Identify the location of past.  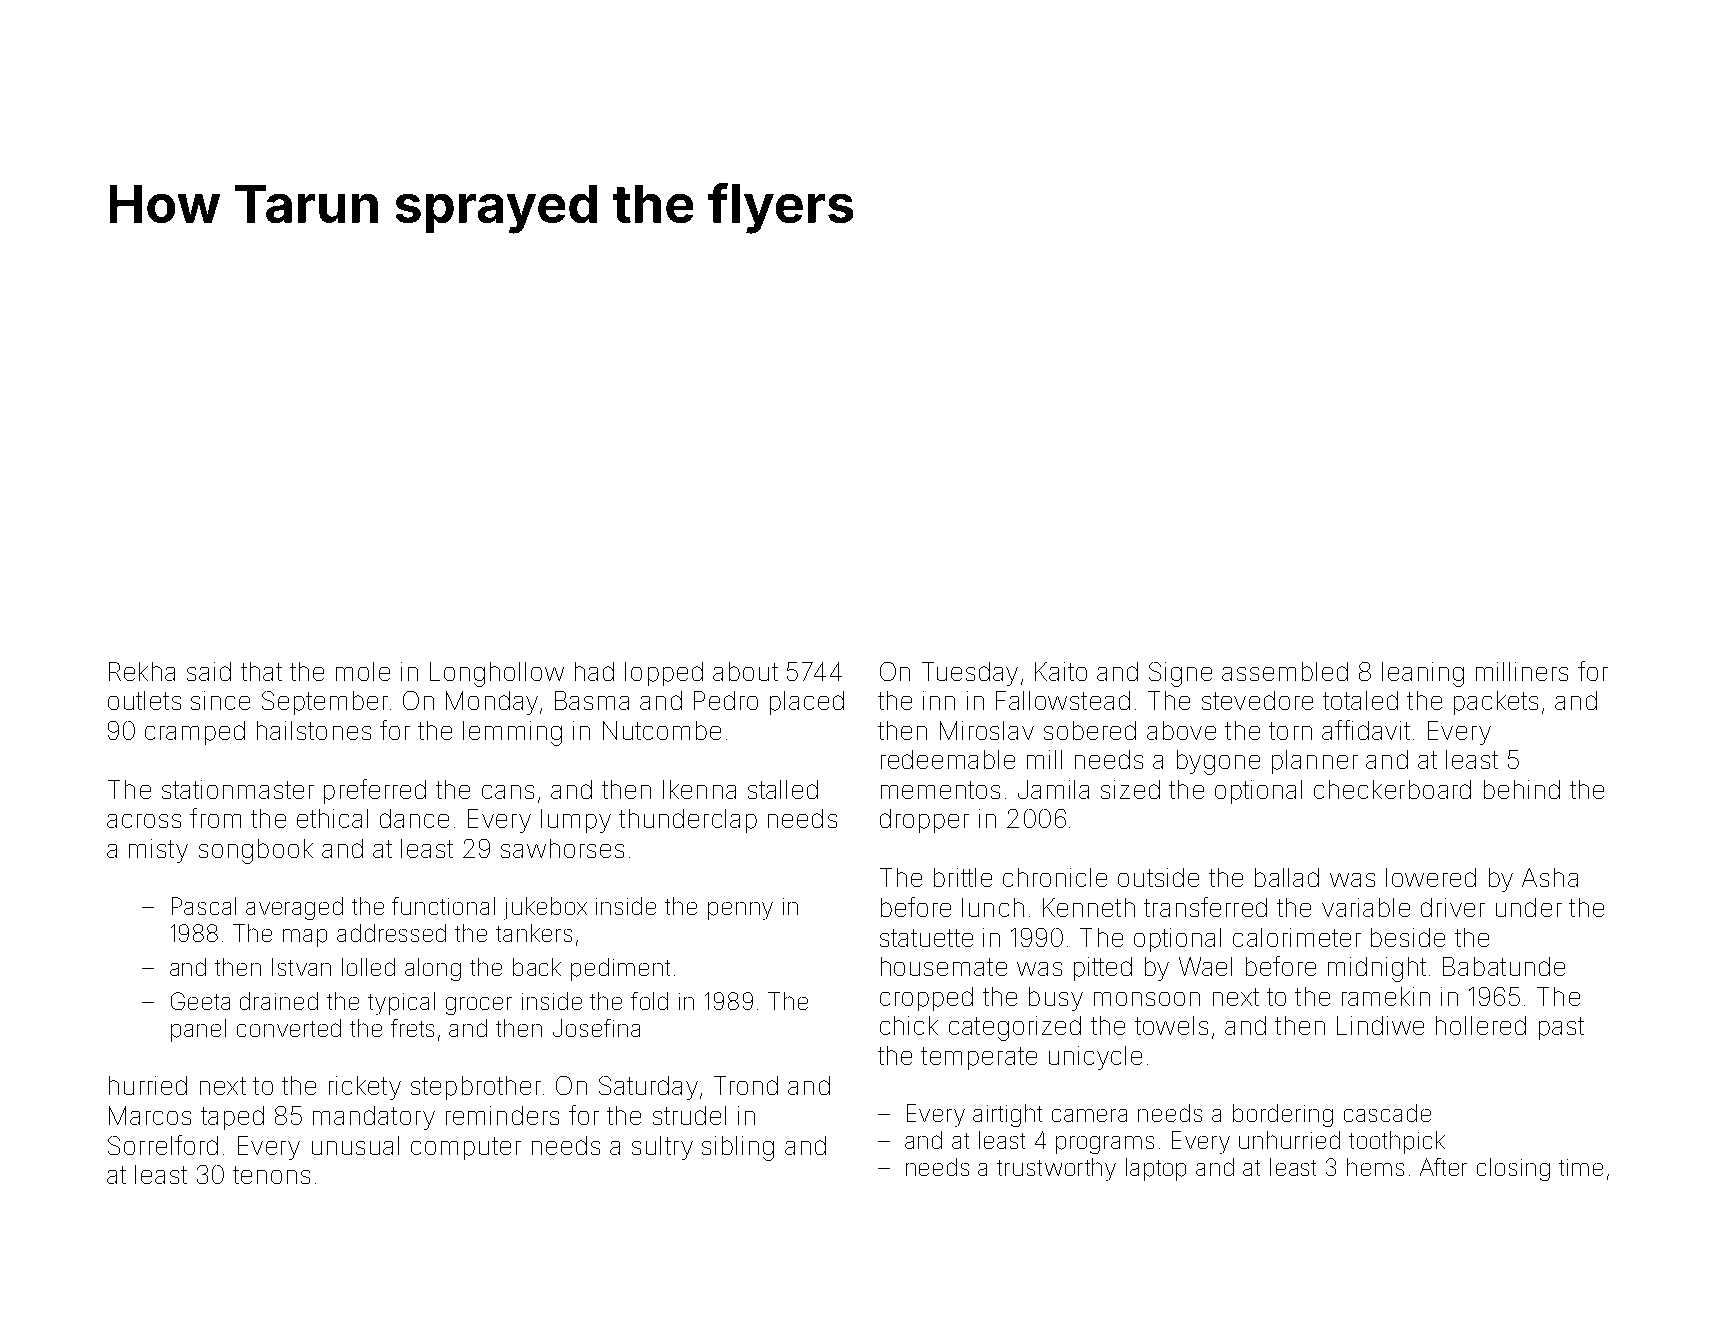
(1561, 1028).
